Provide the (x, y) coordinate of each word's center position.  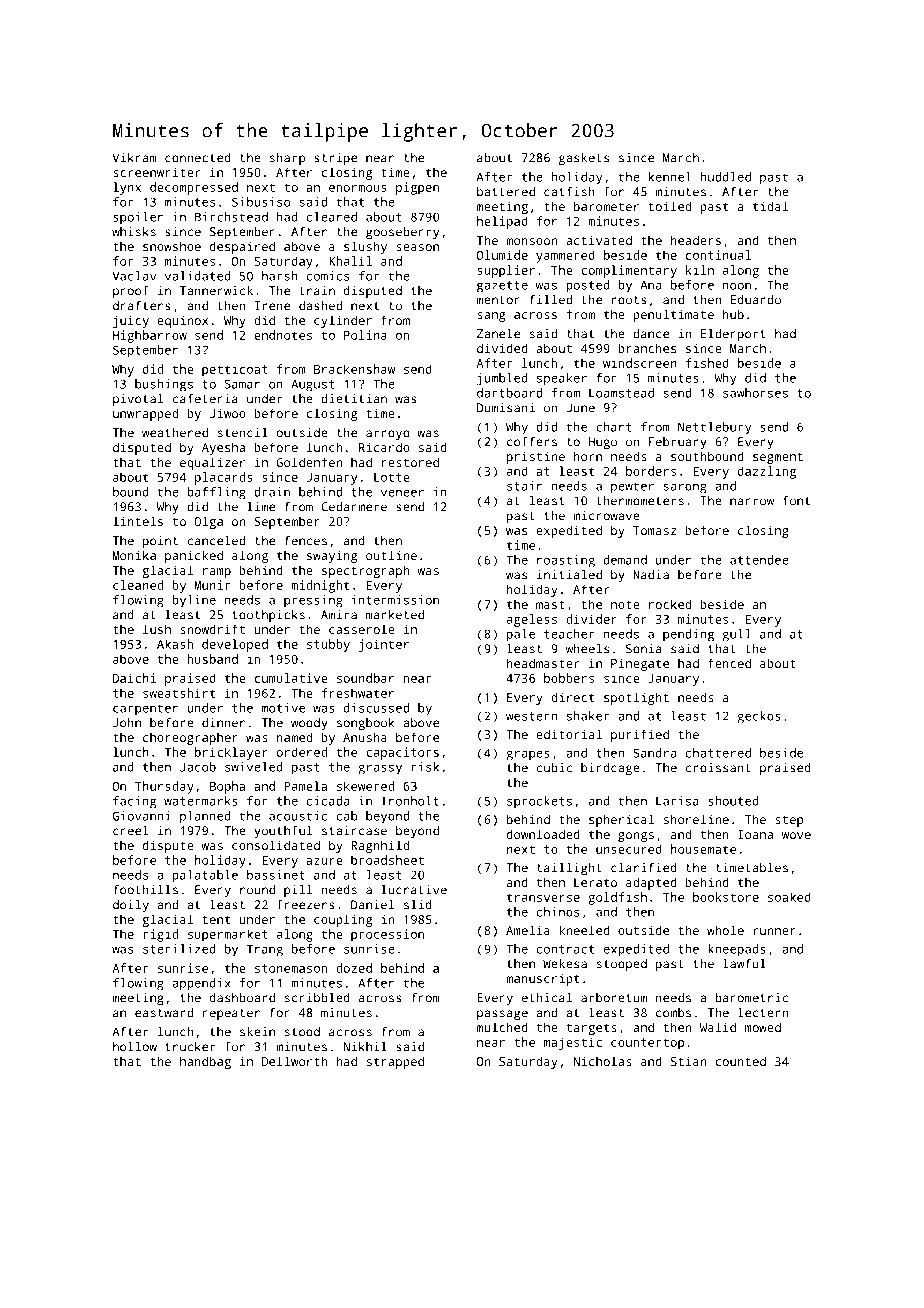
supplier (506, 271)
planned (205, 817)
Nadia (651, 575)
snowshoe (172, 246)
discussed (376, 708)
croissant (718, 768)
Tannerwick (216, 291)
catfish (569, 192)
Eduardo (756, 300)
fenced (729, 663)
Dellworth (294, 1061)
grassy (380, 769)
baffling (216, 493)
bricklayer (231, 753)
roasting (566, 561)
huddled (725, 177)
